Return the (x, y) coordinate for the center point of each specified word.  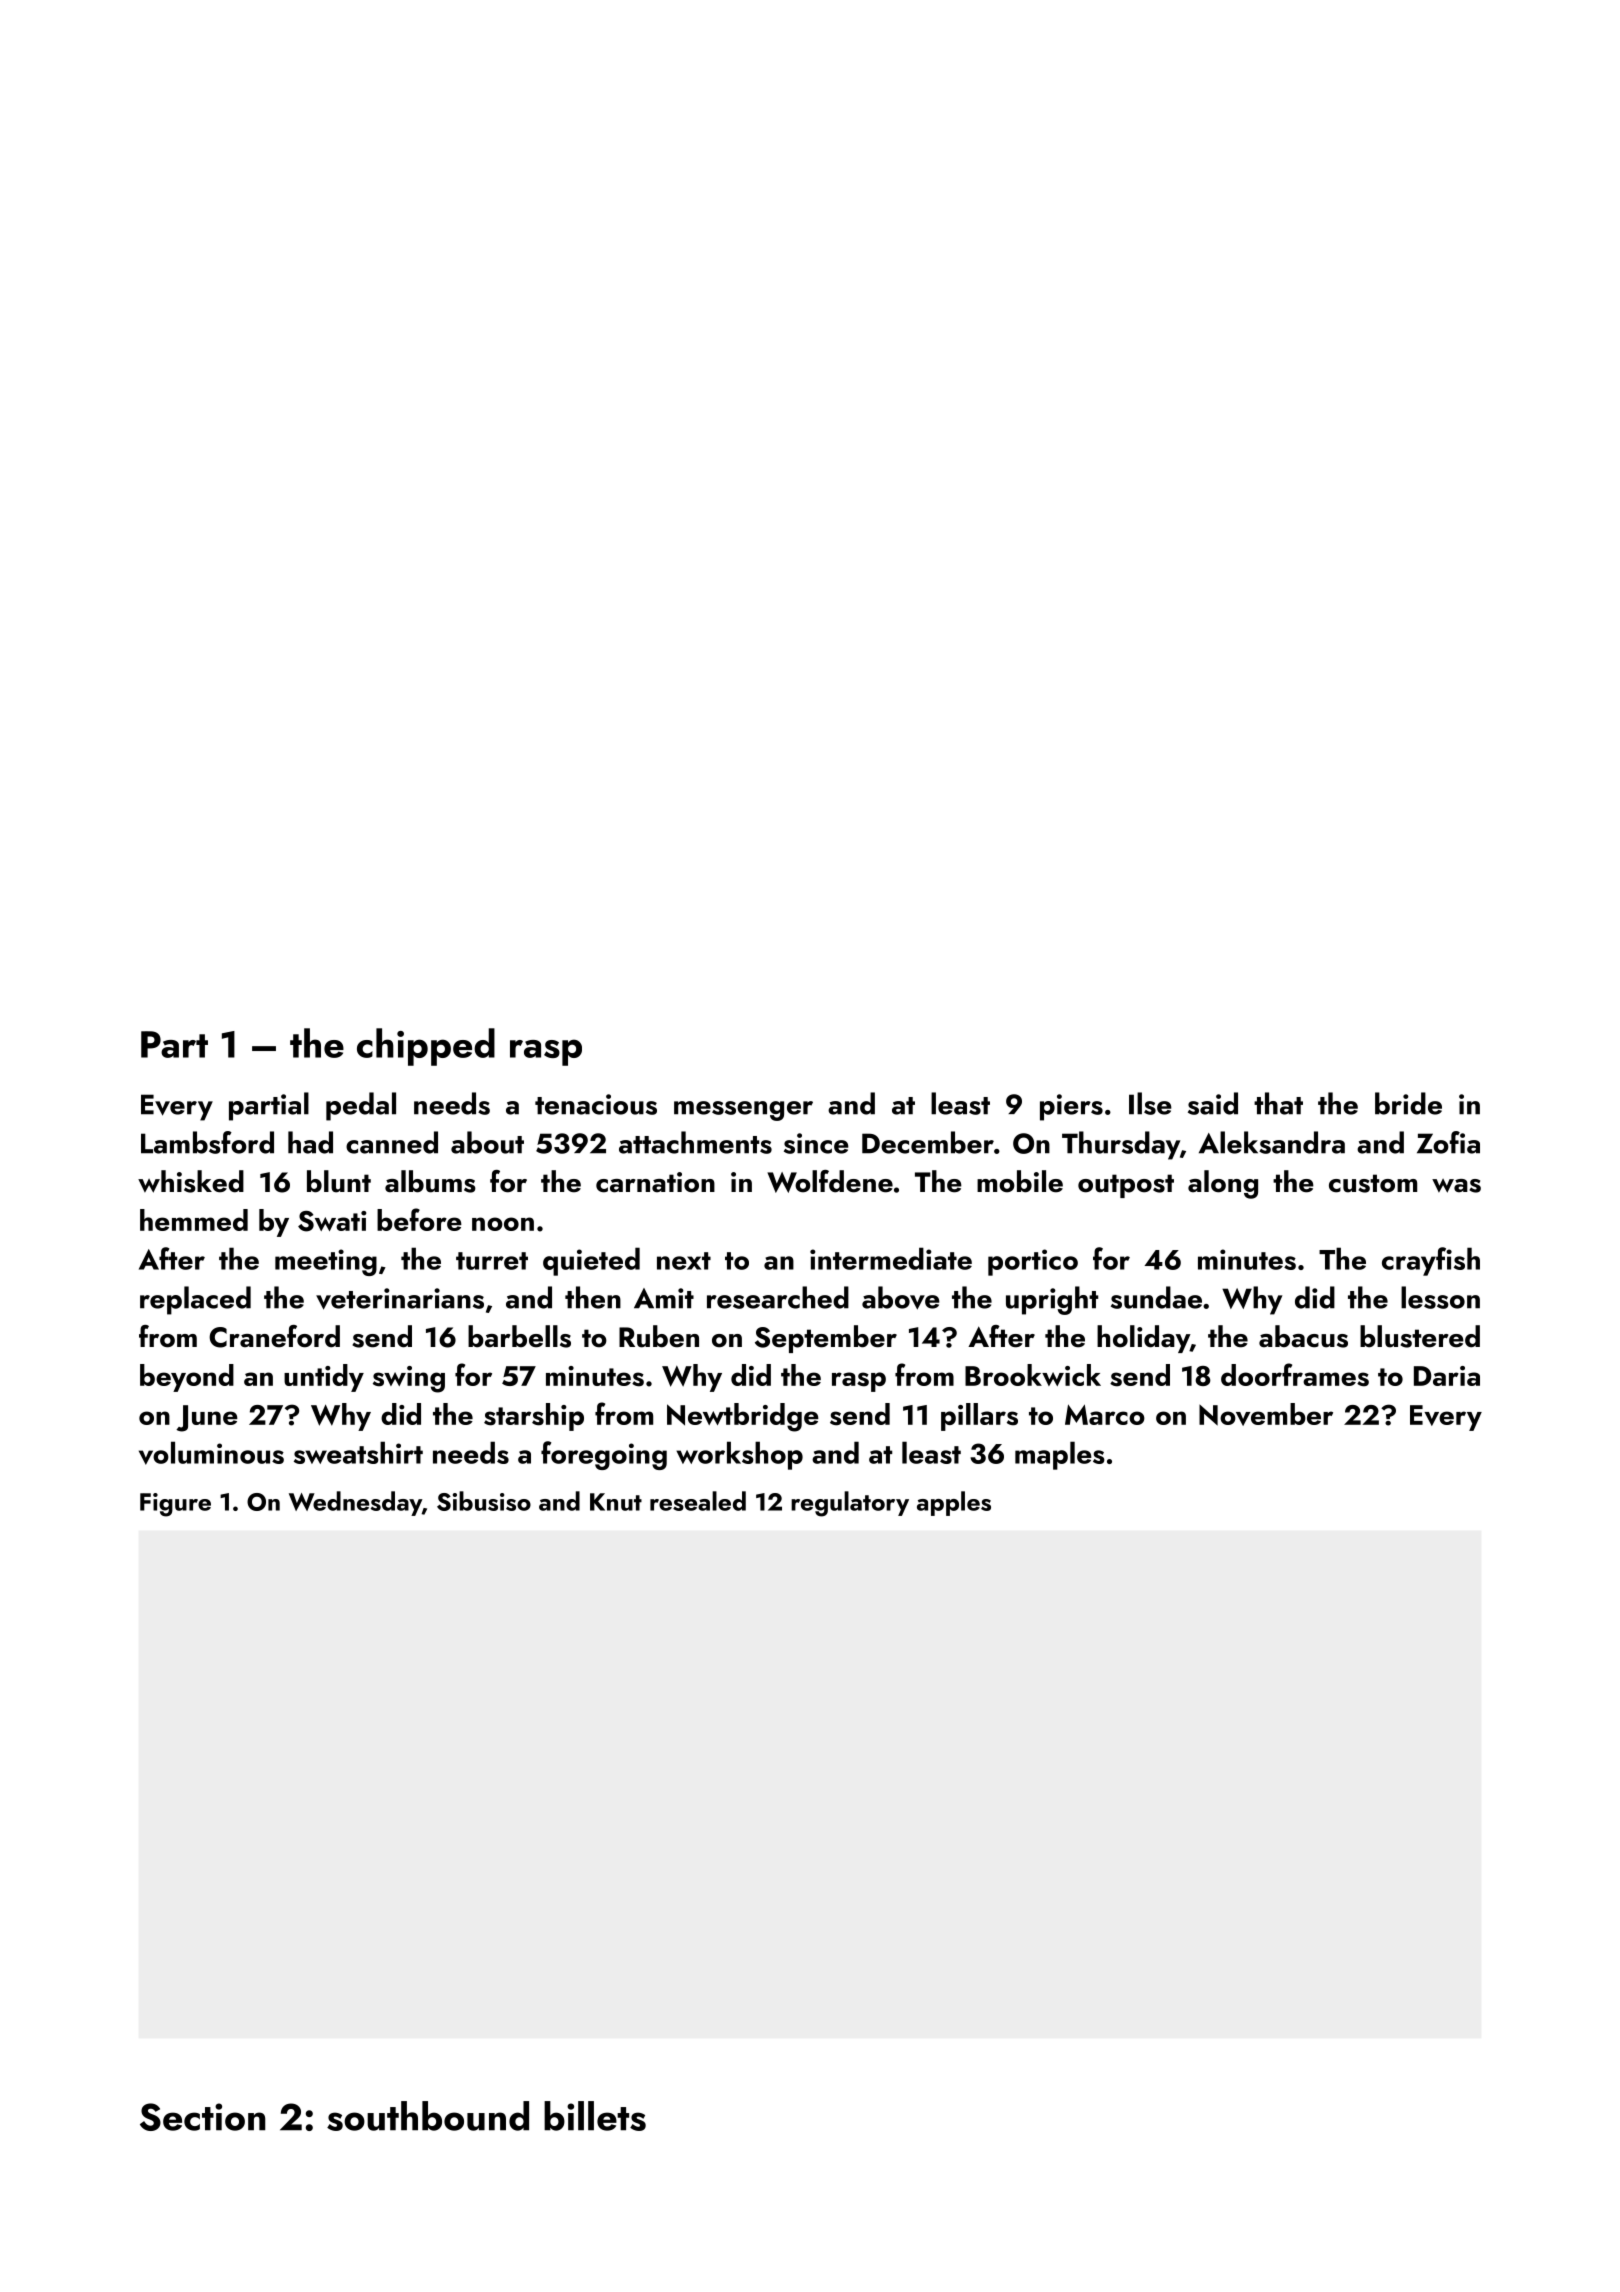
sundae (1156, 1297)
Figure (175, 1505)
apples (954, 1503)
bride (1408, 1103)
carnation (655, 1182)
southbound (428, 2116)
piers (1071, 1107)
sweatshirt (358, 1452)
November (1266, 1414)
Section (203, 2117)
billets (595, 2116)
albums (430, 1181)
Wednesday (355, 1503)
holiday (1143, 1339)
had (310, 1142)
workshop (739, 1455)
